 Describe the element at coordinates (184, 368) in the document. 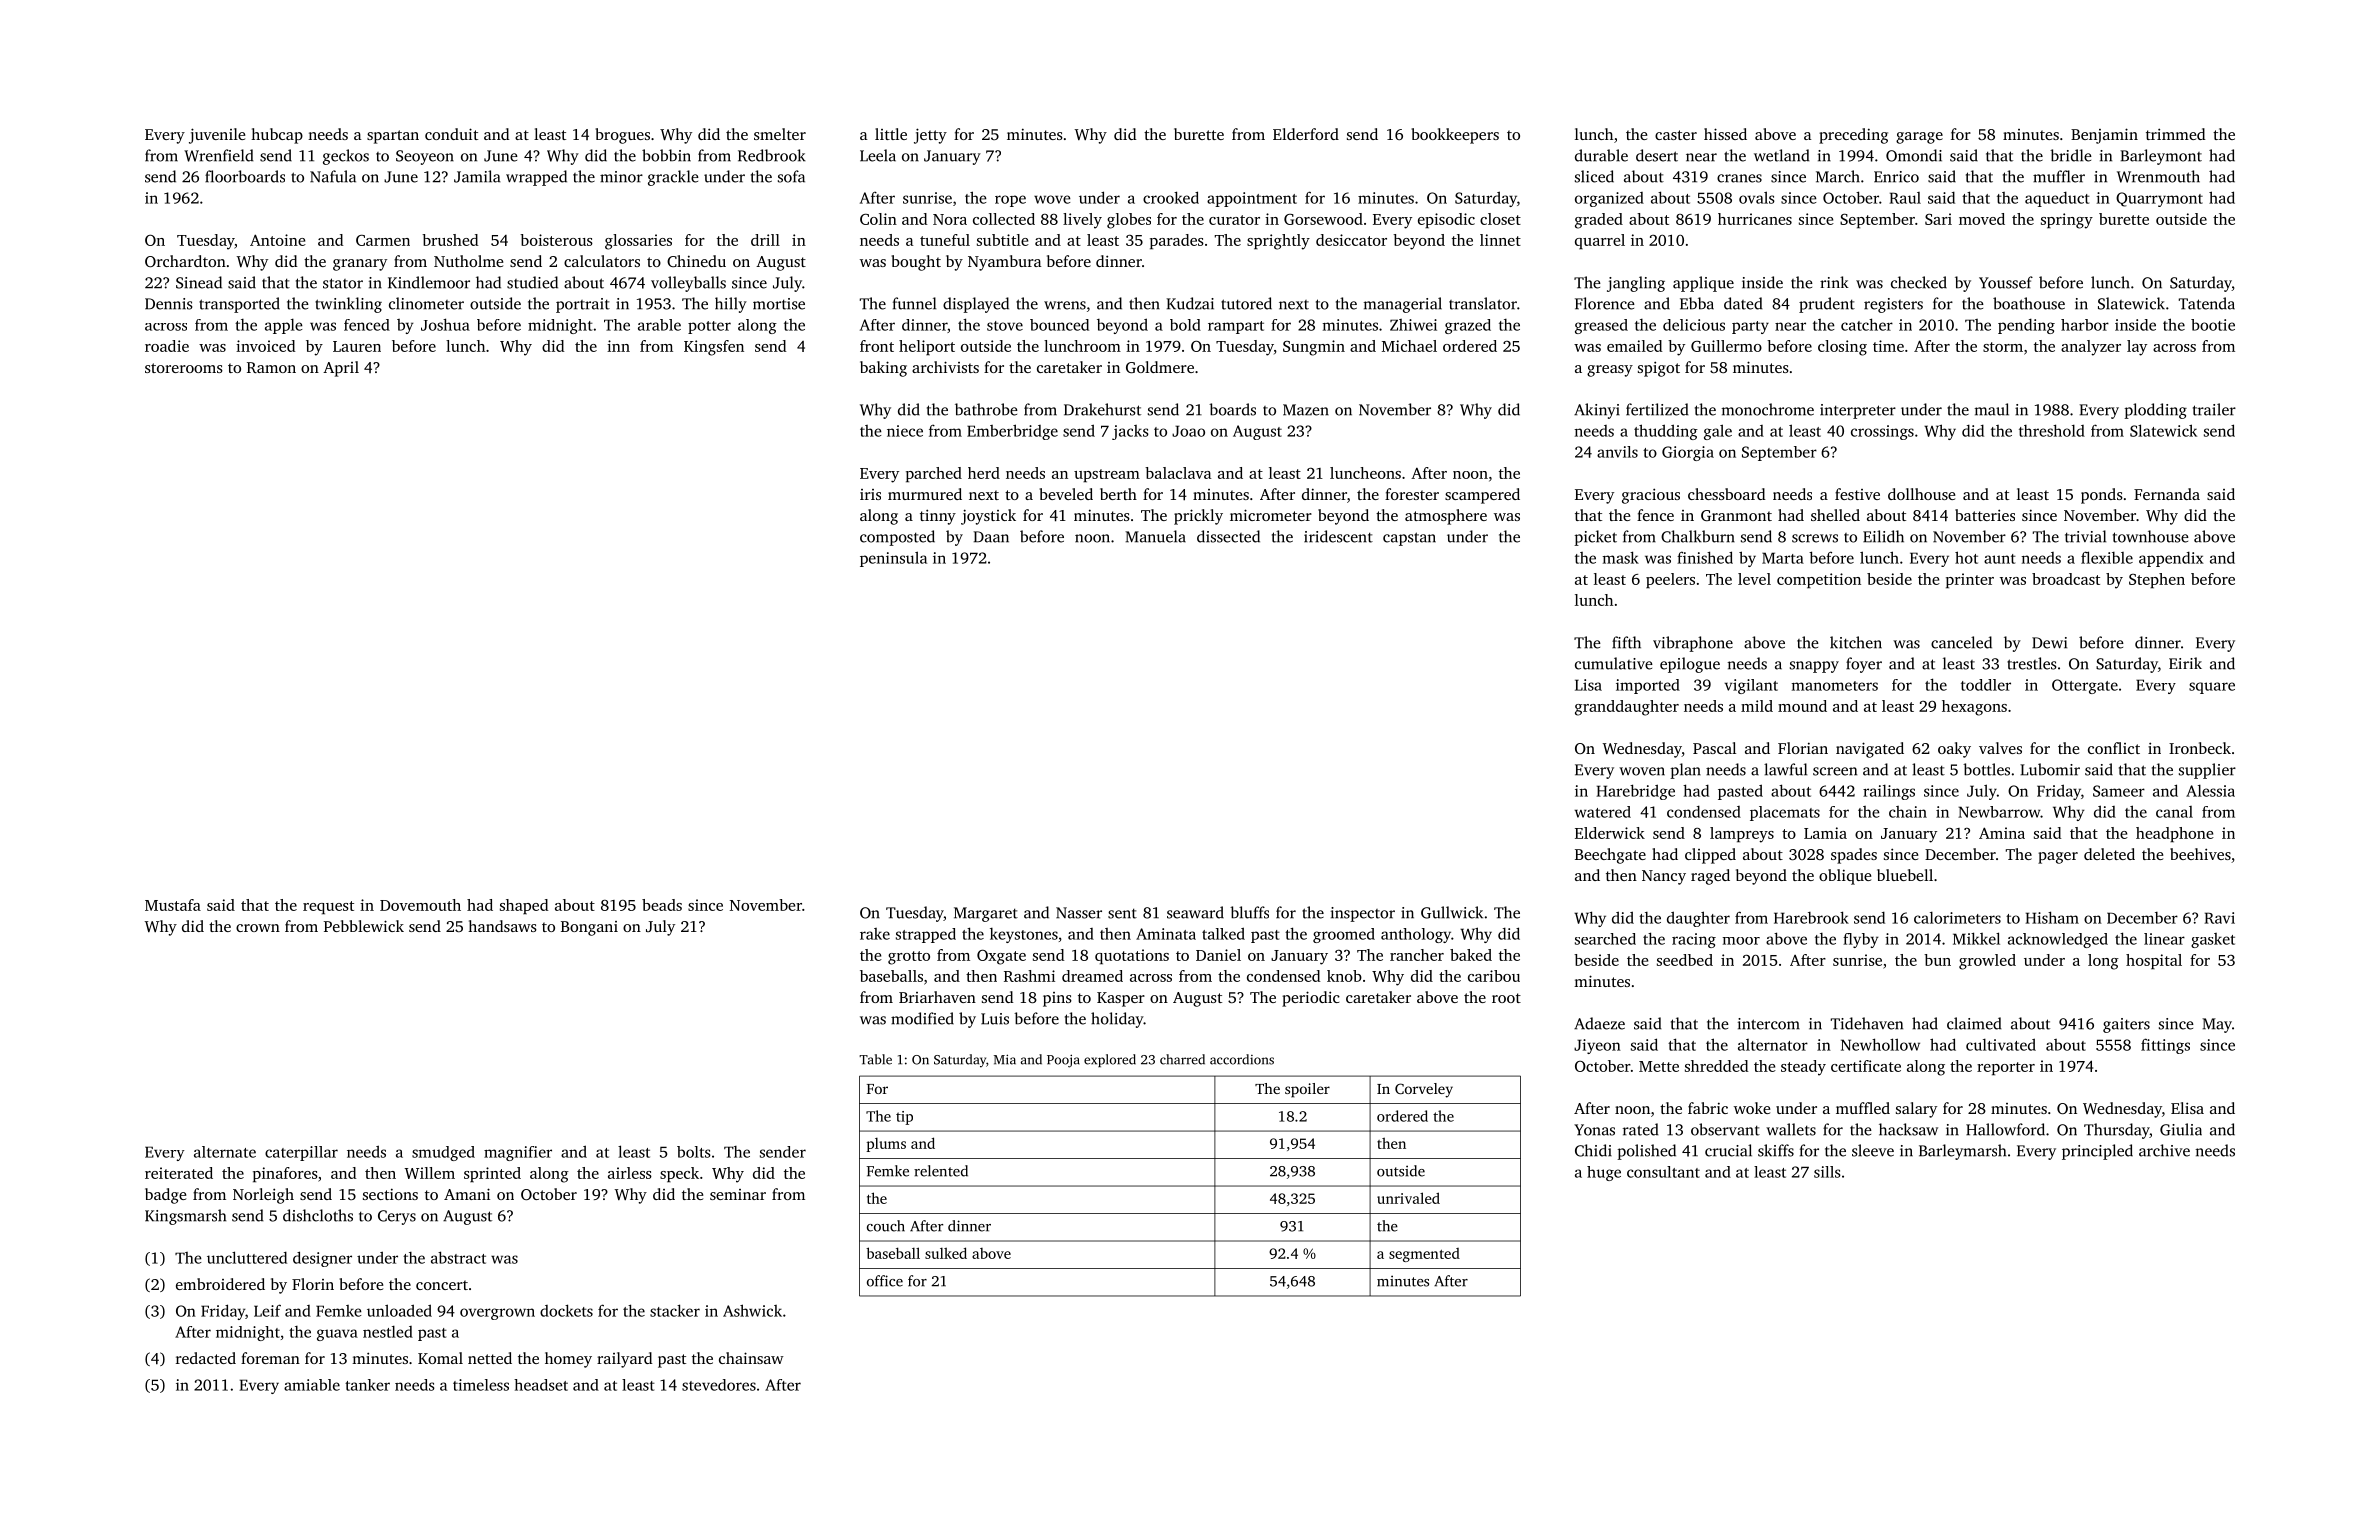

I see `storerooms` at that location.
